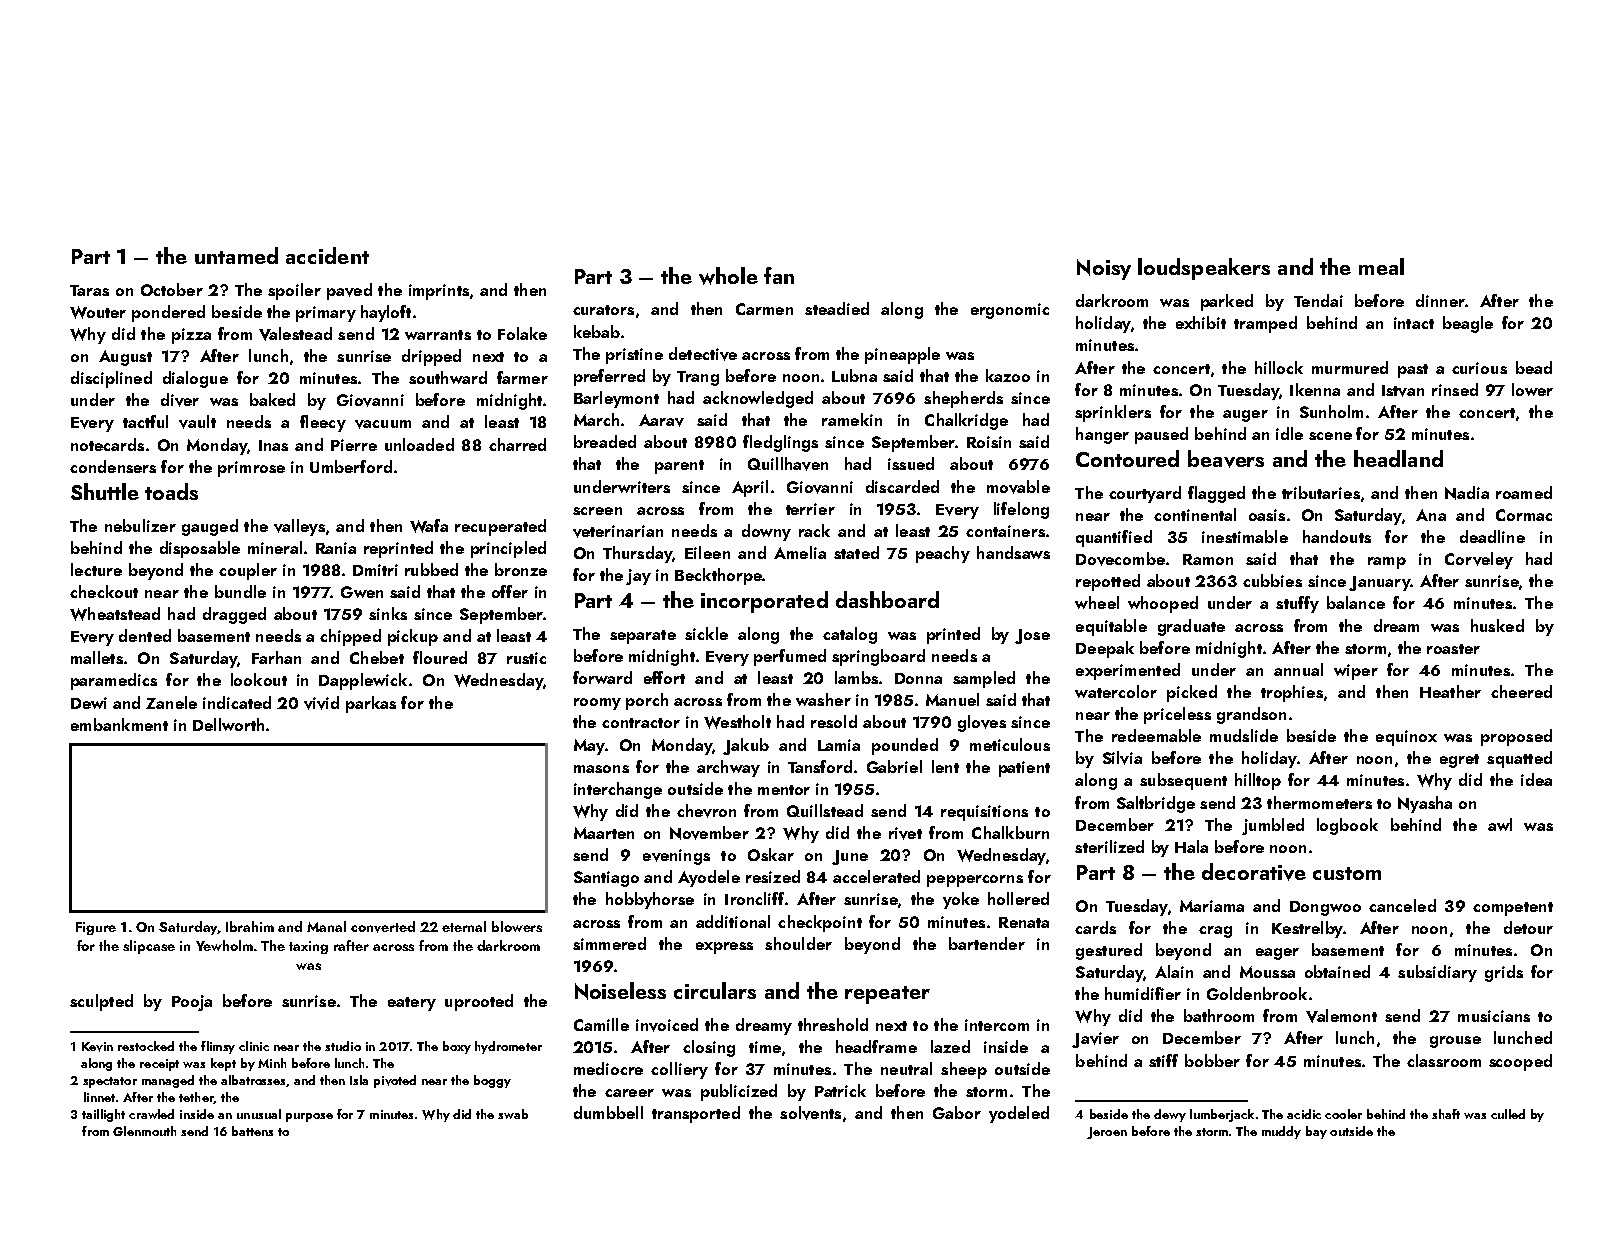 Image resolution: width=1623 pixels, height=1254 pixels. Describe the element at coordinates (1113, 413) in the image. I see `sprinklers` at that location.
